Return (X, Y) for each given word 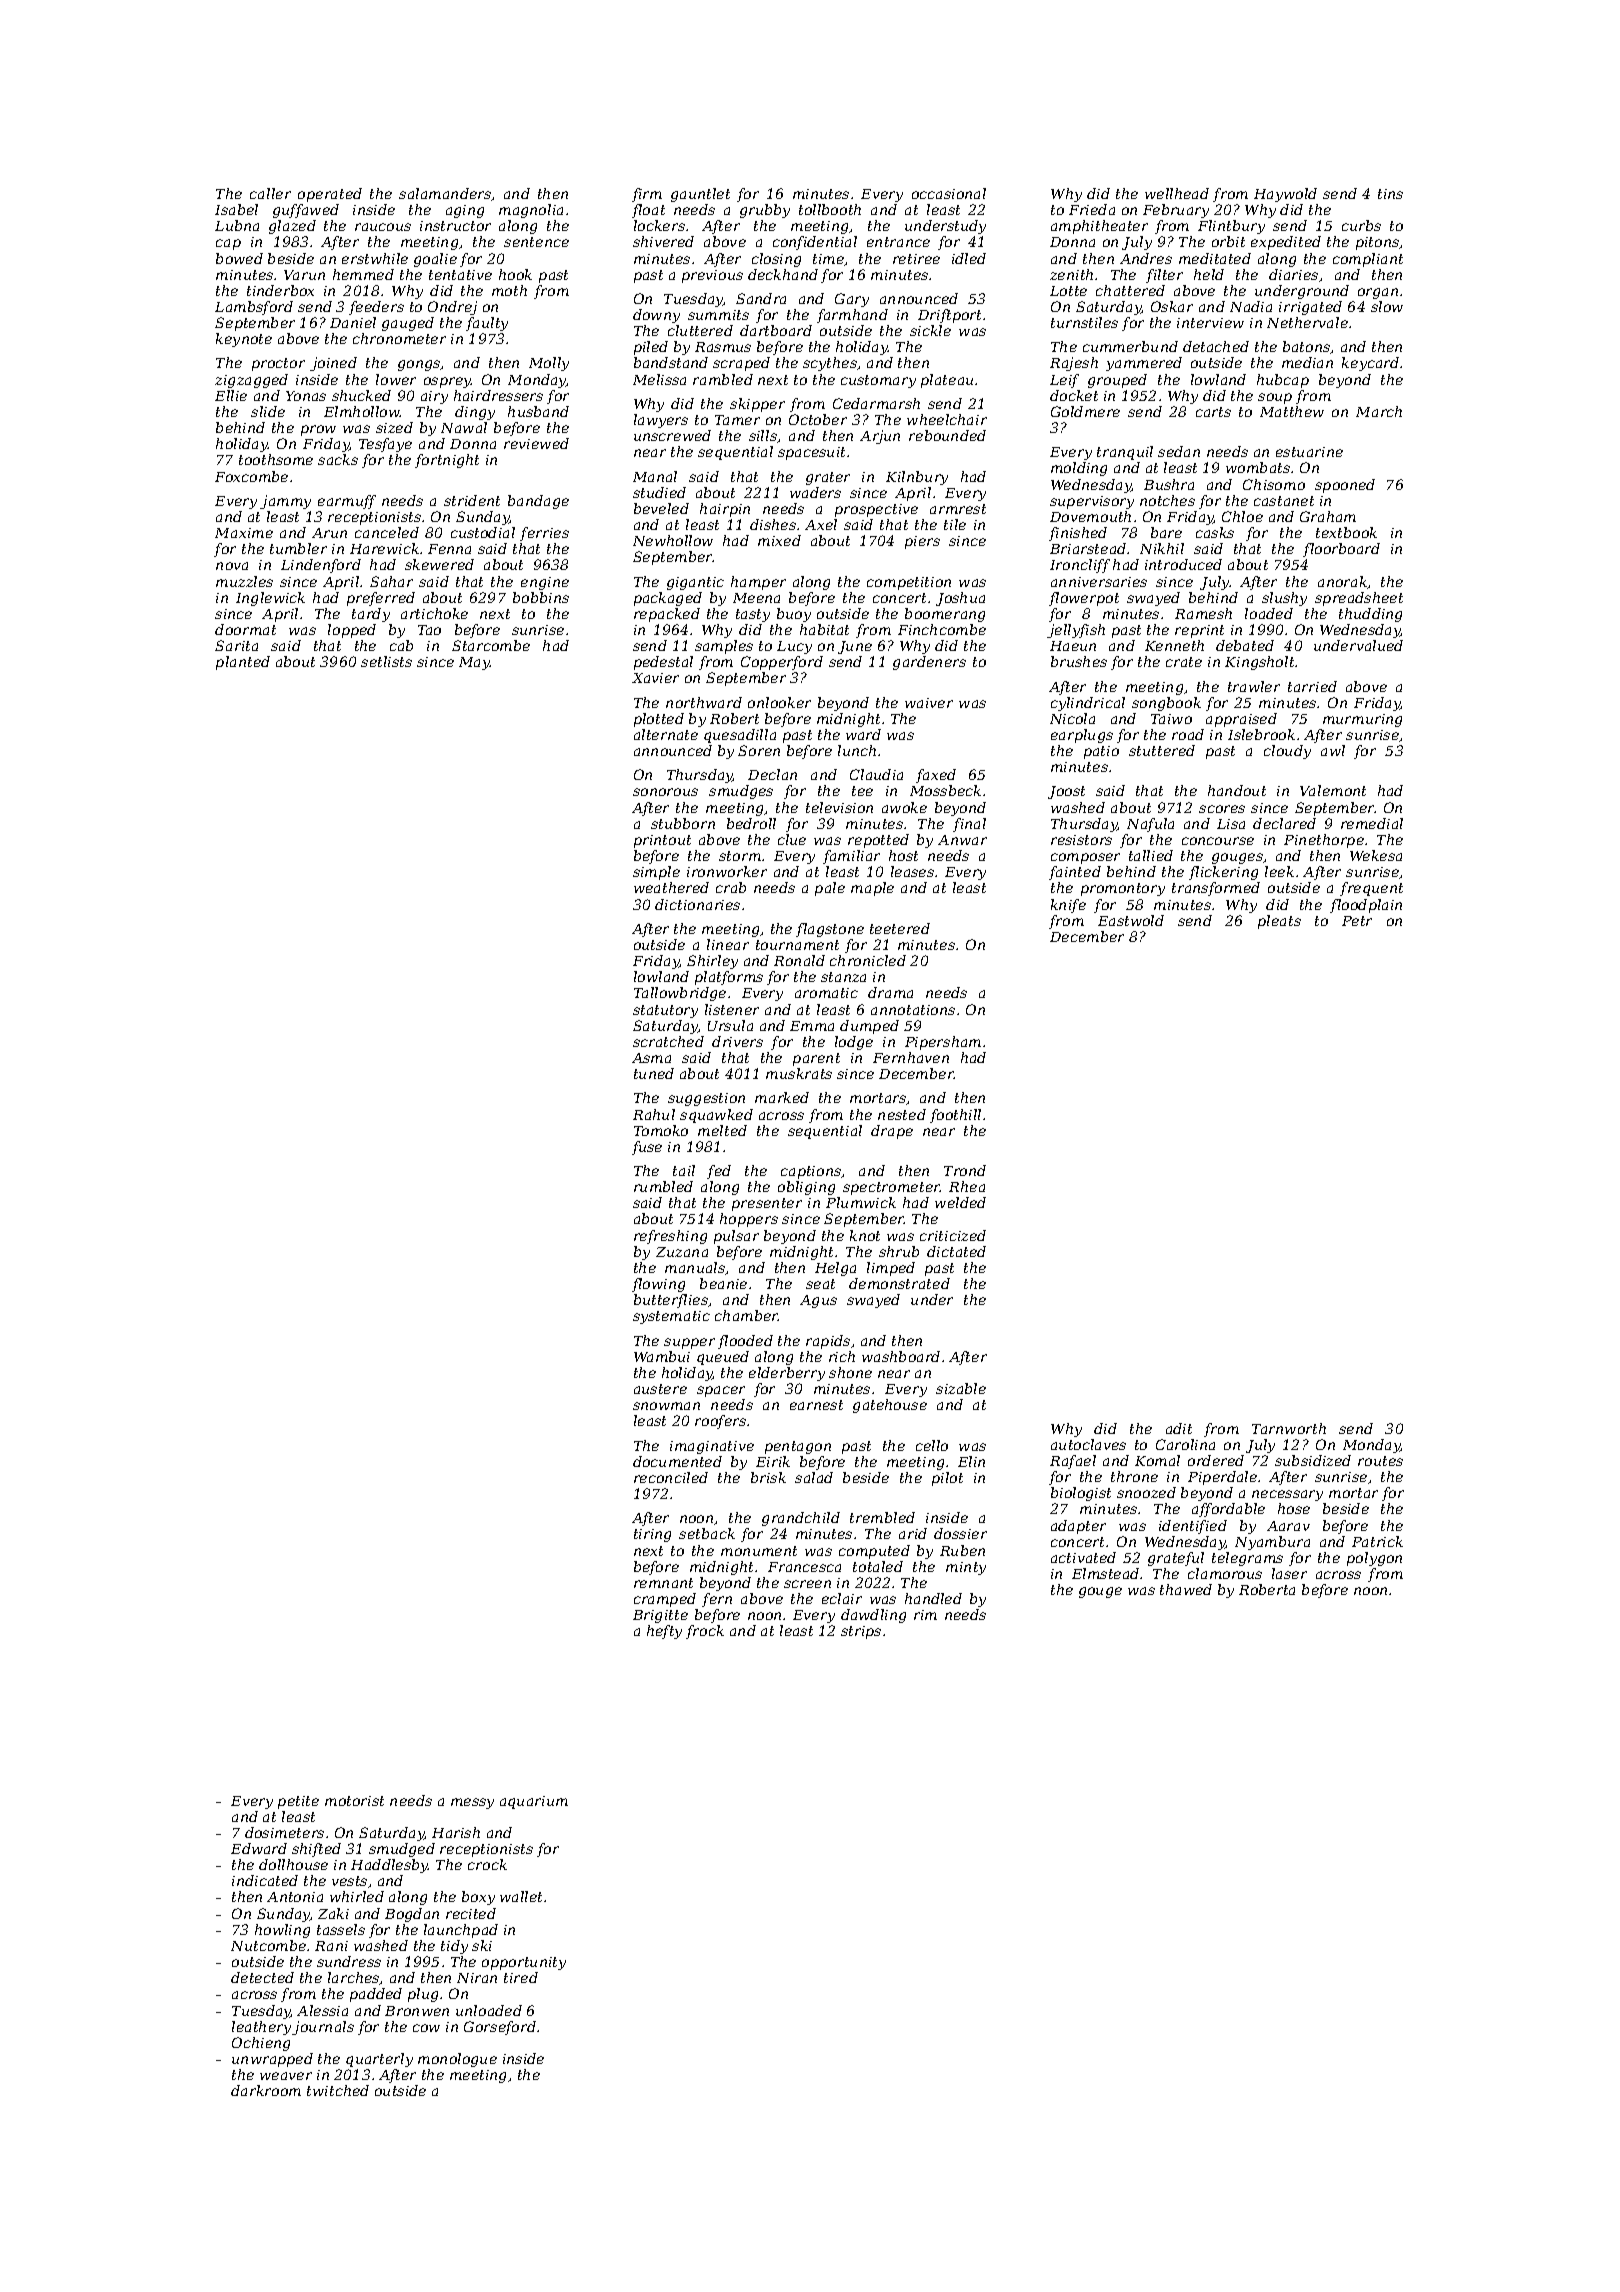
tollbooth (830, 209)
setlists (386, 661)
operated (330, 195)
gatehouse (890, 1406)
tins (1390, 194)
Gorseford (500, 2028)
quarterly (379, 2060)
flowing (658, 1285)
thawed (1186, 1589)
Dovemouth (1090, 516)
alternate (666, 734)
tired (521, 1977)
